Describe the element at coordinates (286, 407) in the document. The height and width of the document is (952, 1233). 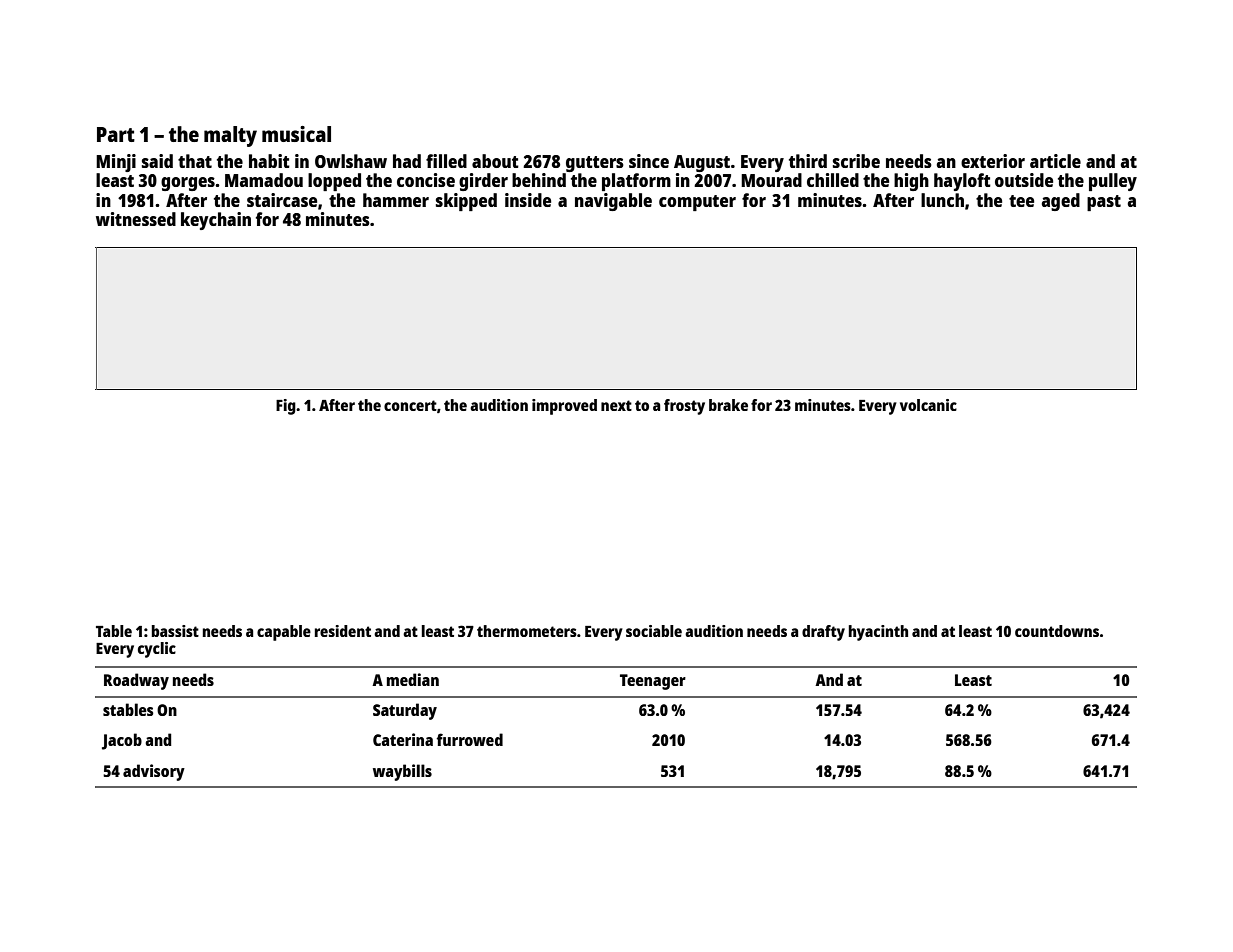
I see `Fig` at that location.
